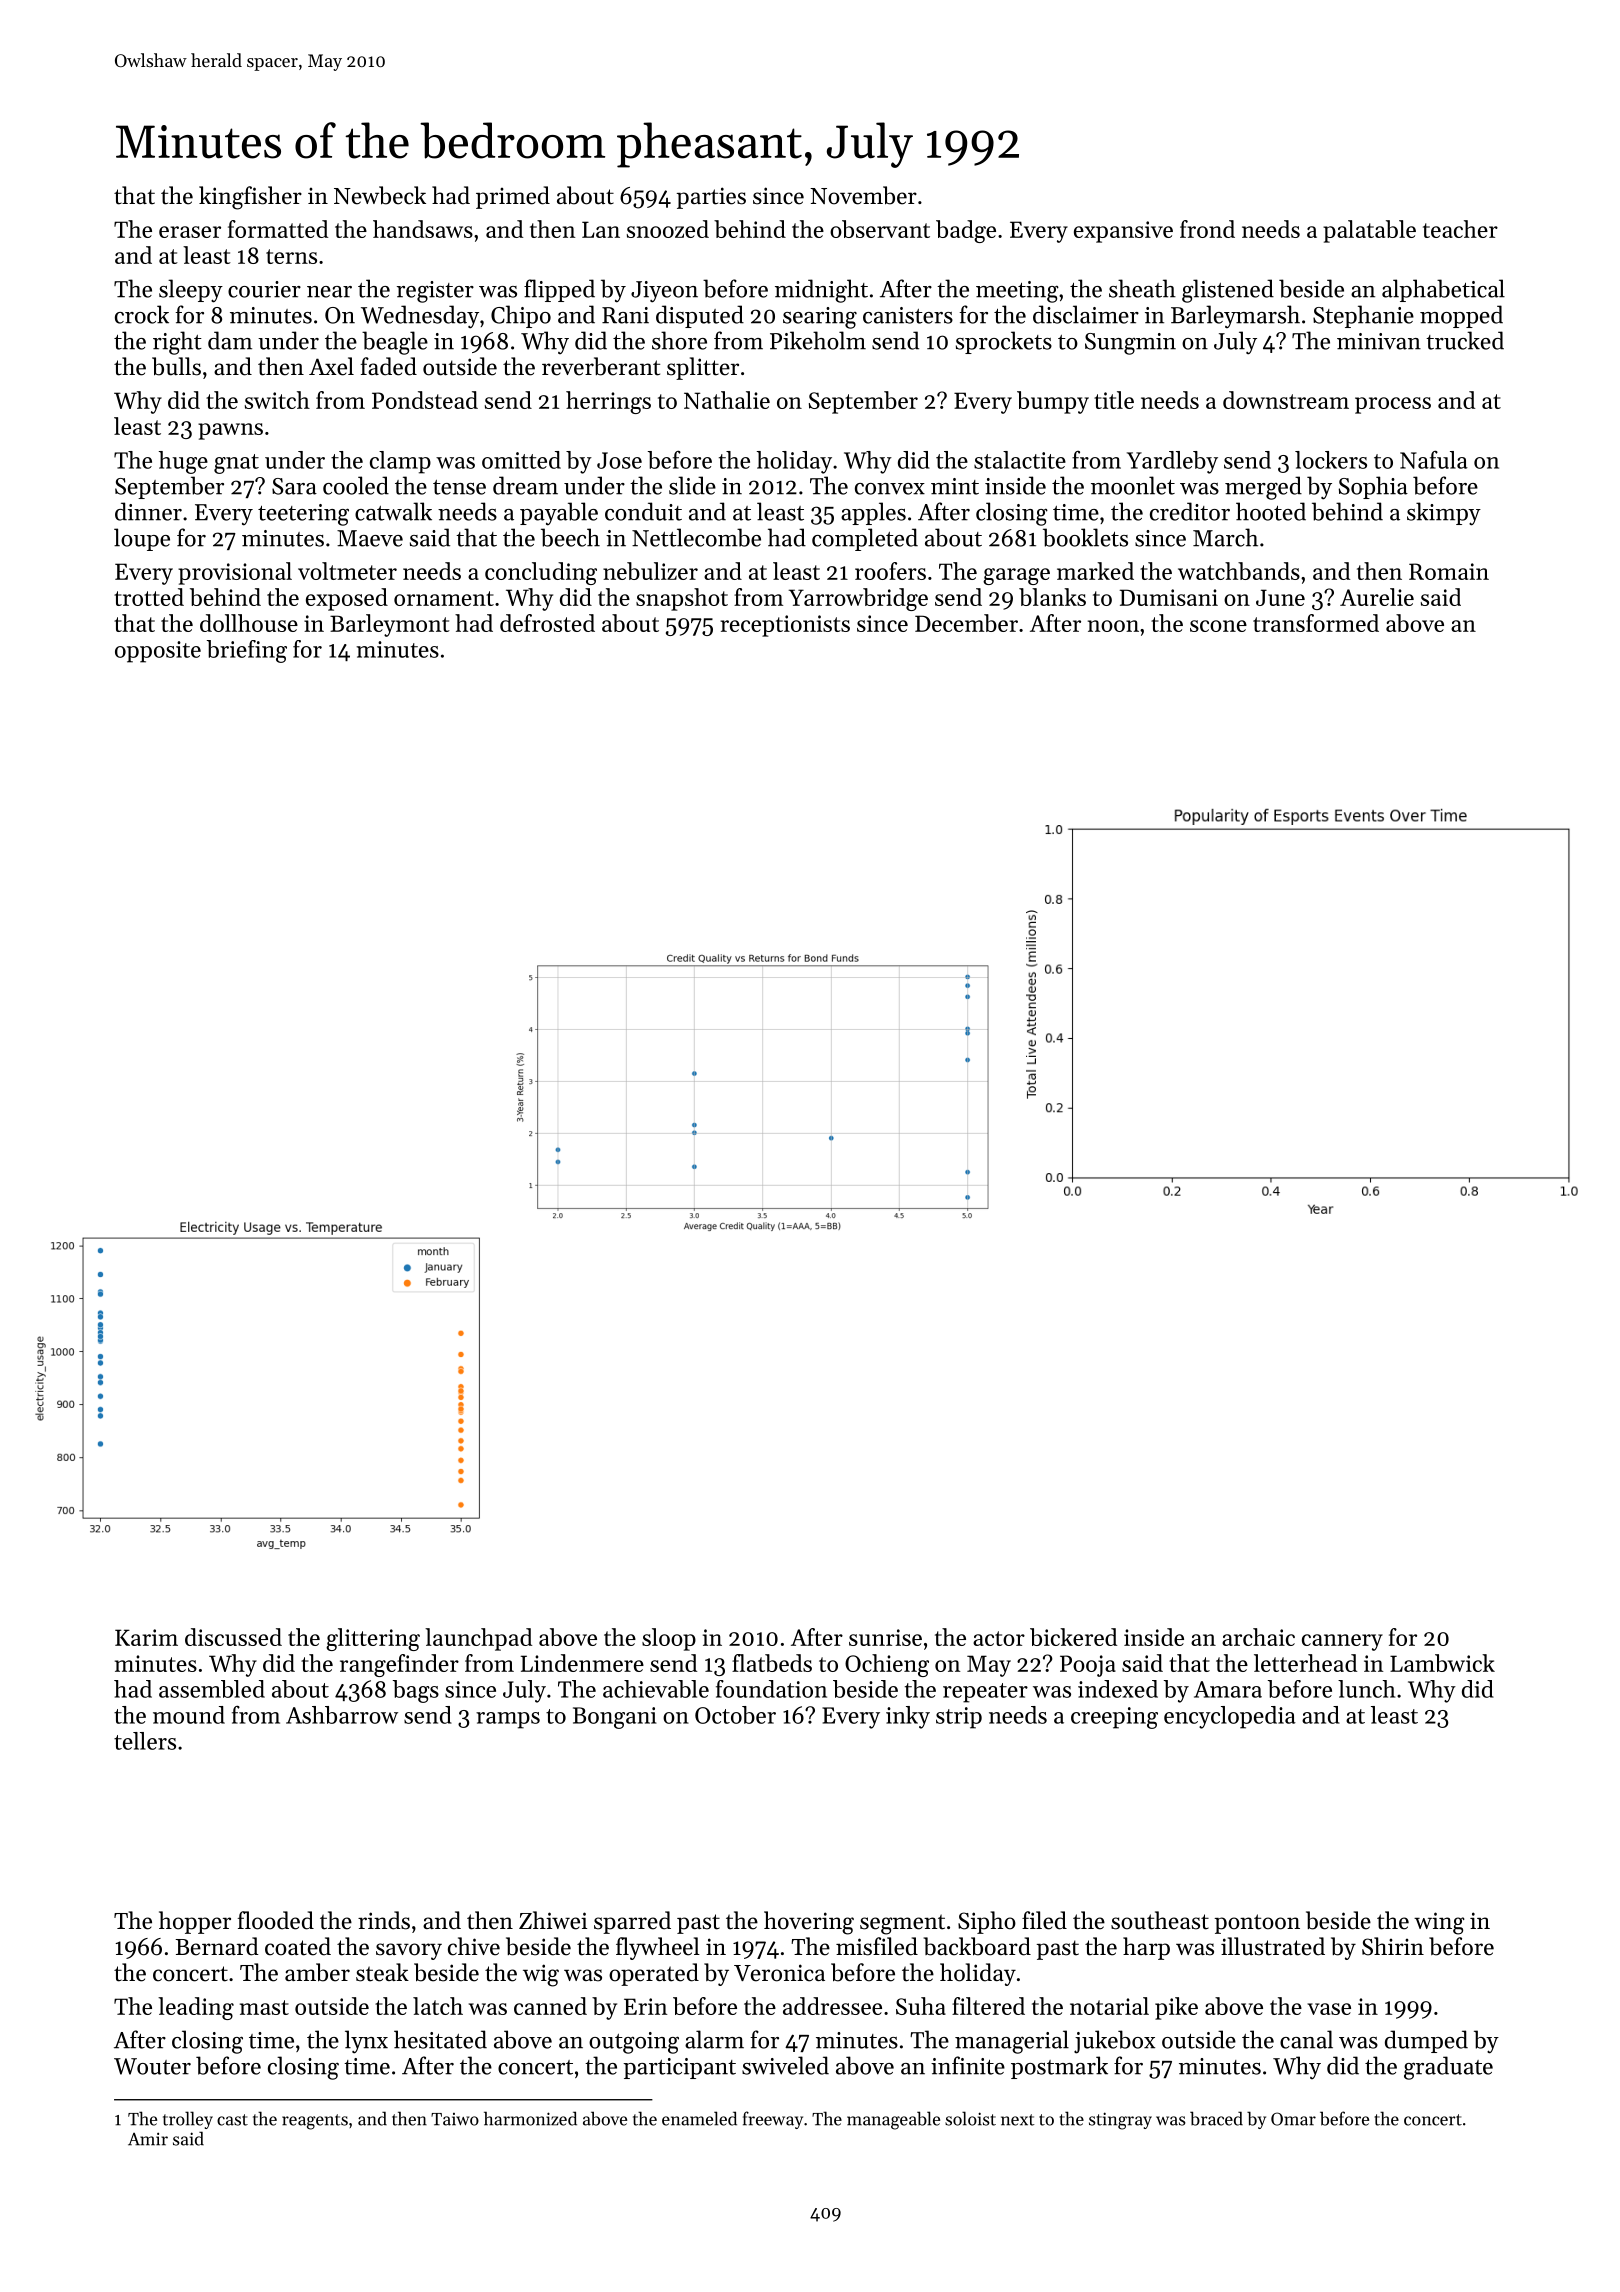  Describe the element at coordinates (250, 198) in the screenshot. I see `kingfisher` at that location.
